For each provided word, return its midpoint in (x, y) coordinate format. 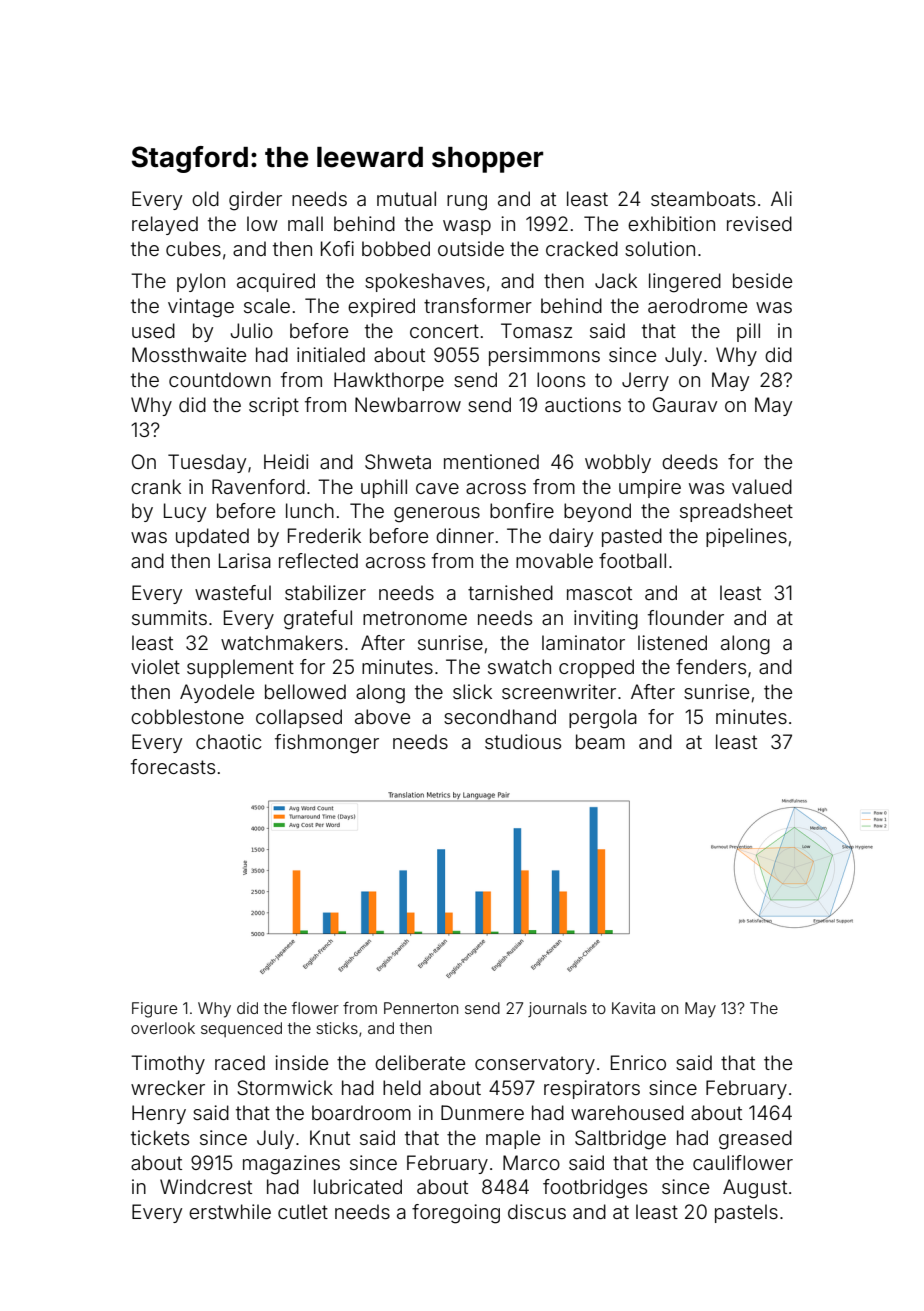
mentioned (491, 461)
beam (600, 741)
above (382, 716)
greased (755, 1140)
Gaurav (685, 404)
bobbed (396, 248)
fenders (711, 666)
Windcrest (206, 1186)
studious (523, 741)
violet (155, 666)
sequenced (241, 1029)
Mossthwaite (189, 354)
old (205, 198)
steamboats (703, 198)
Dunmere (482, 1112)
